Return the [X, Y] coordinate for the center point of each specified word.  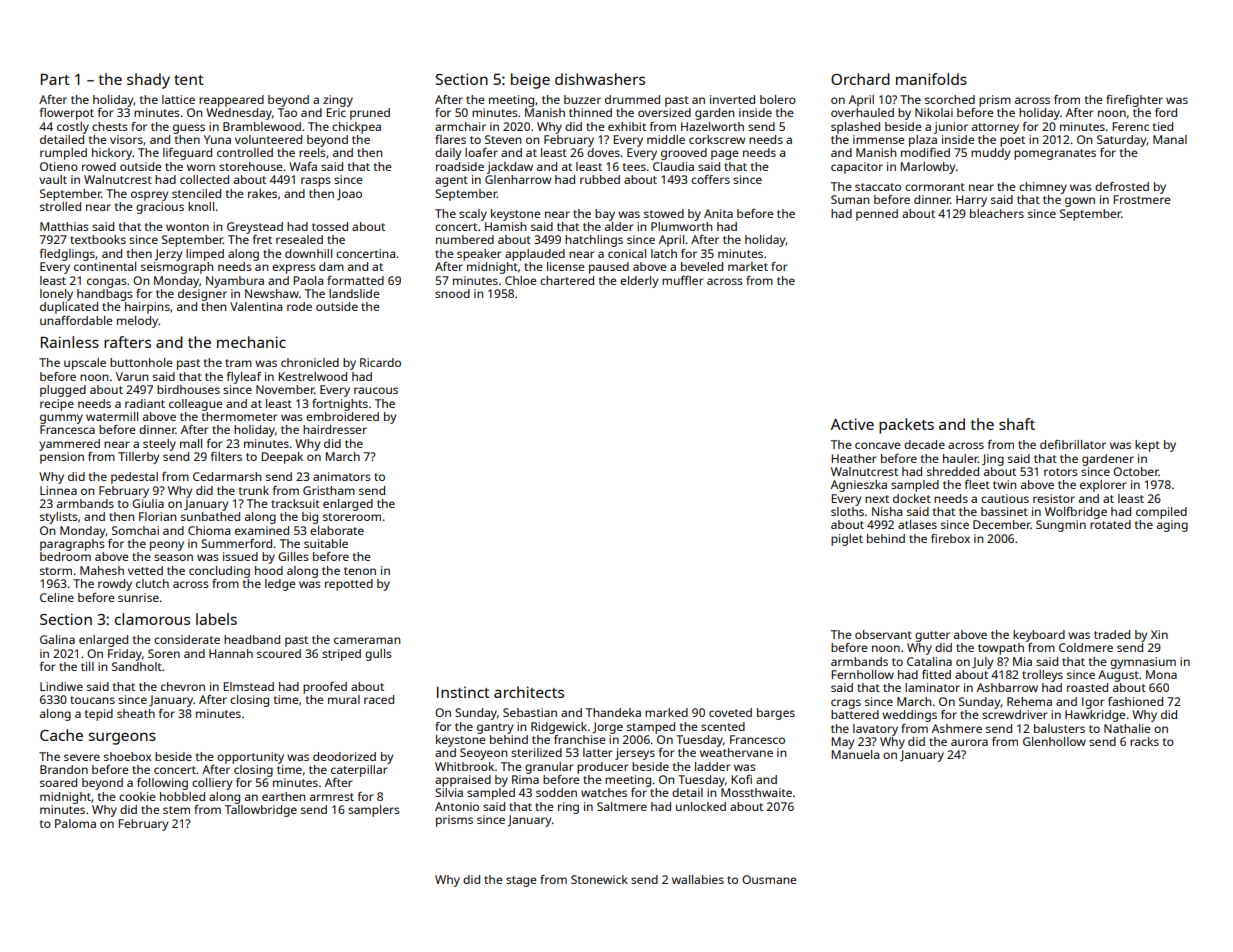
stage [521, 881]
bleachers [997, 213]
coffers [710, 179]
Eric [336, 112]
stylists [59, 518]
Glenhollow [1054, 741]
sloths [847, 511]
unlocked [701, 806]
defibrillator [1073, 444]
